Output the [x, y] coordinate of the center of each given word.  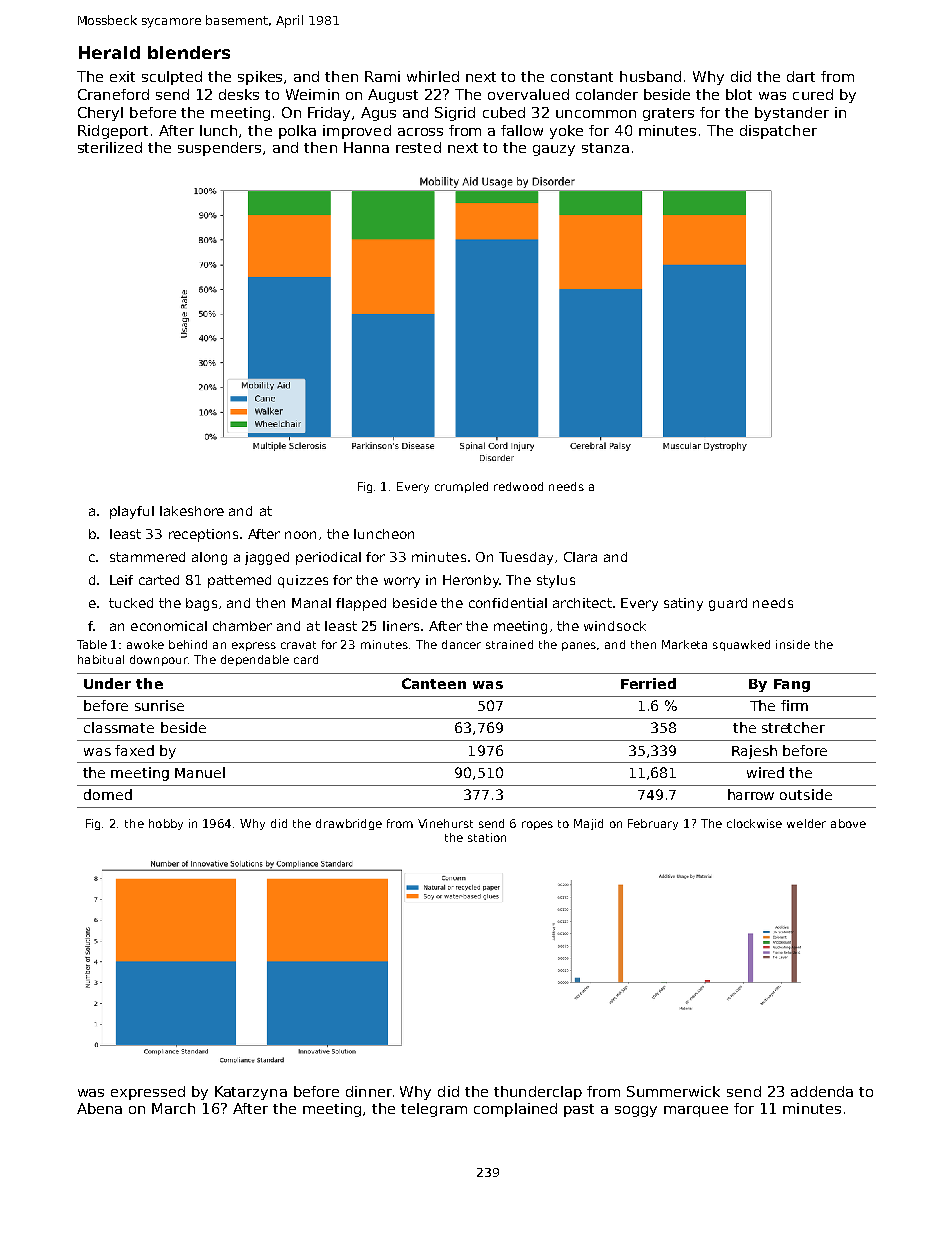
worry [402, 582]
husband [650, 76]
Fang [792, 685]
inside [793, 644]
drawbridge [349, 824]
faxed [134, 750]
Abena [99, 1108]
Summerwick [673, 1091]
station [487, 837]
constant [582, 77]
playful [132, 512]
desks [239, 94]
